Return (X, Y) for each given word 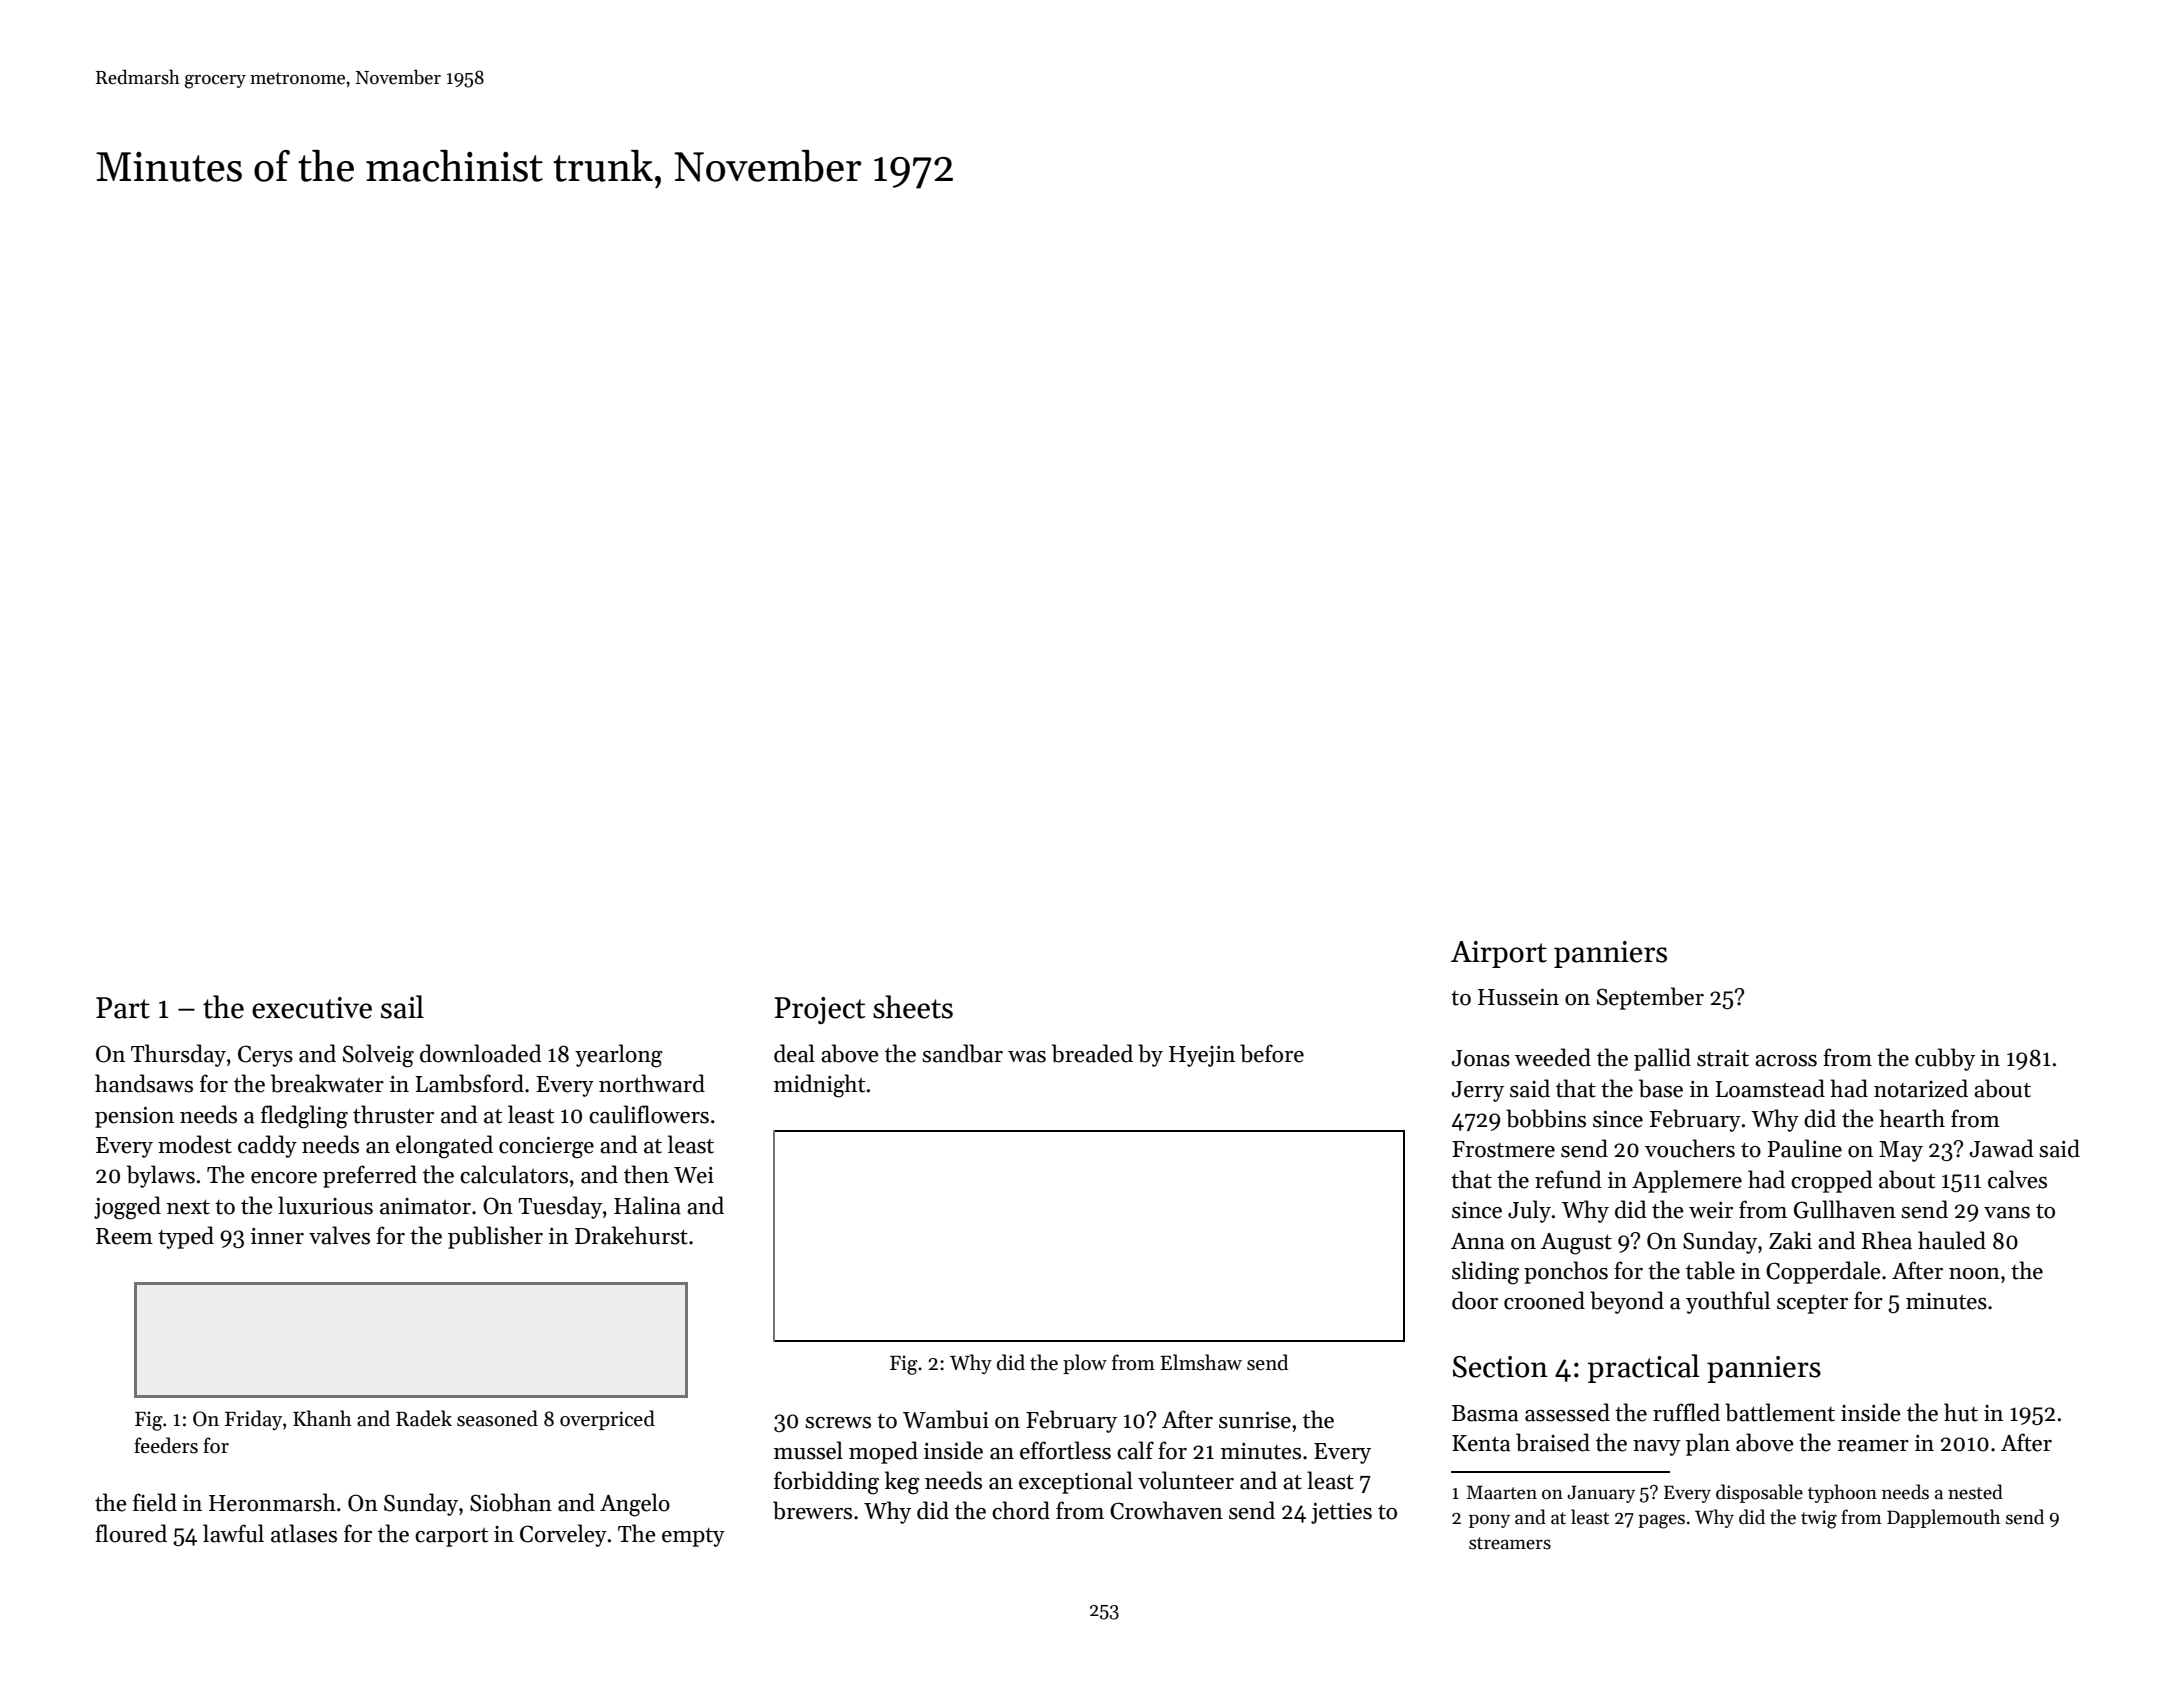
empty (693, 1537)
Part (123, 1008)
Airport (1499, 954)
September (1650, 998)
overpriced (607, 1420)
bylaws (161, 1176)
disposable (1759, 1493)
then (646, 1174)
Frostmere (1503, 1149)
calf (1135, 1450)
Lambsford (469, 1083)
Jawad (2002, 1148)
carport (451, 1537)
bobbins (1546, 1118)
